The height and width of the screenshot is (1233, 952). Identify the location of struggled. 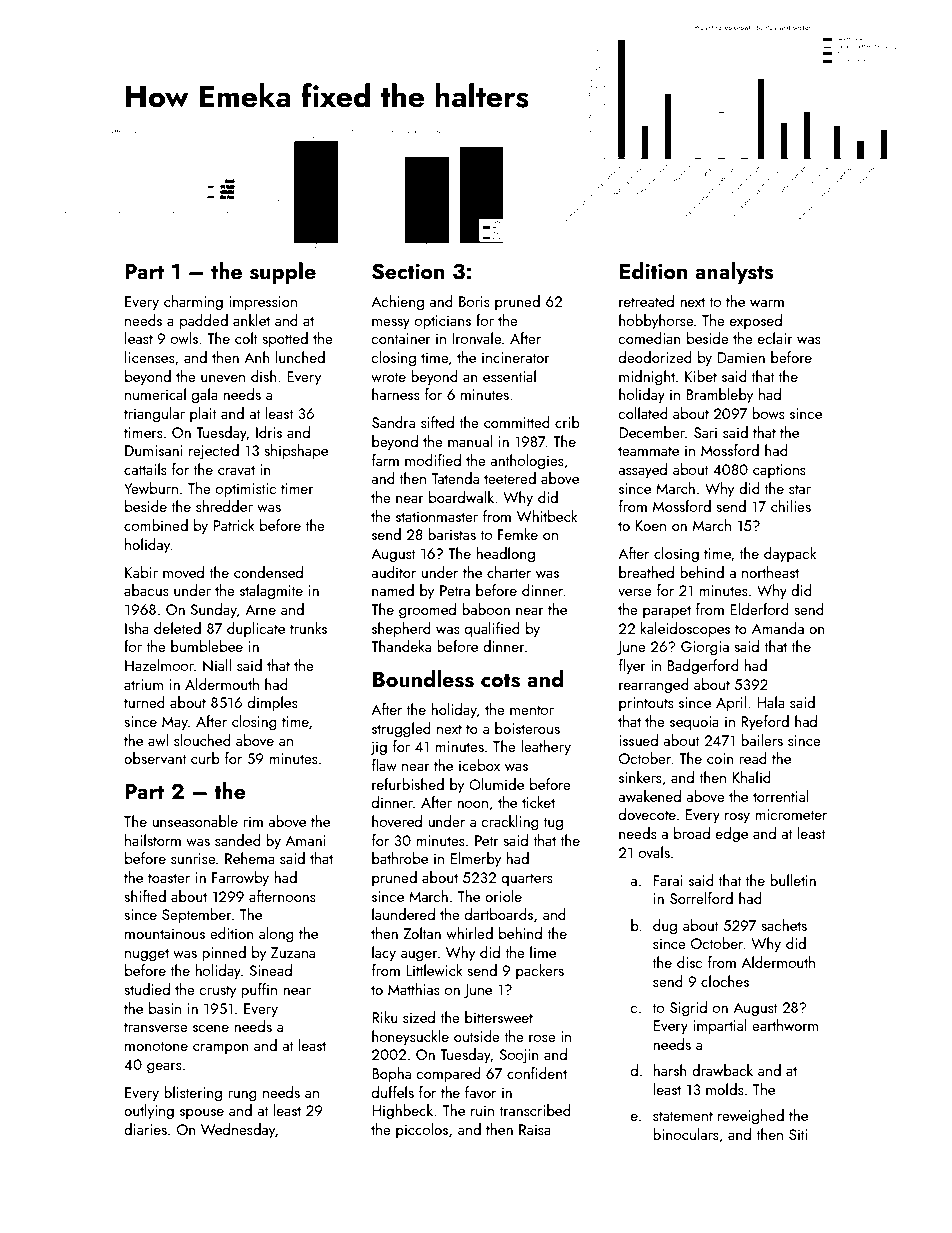
(401, 730).
